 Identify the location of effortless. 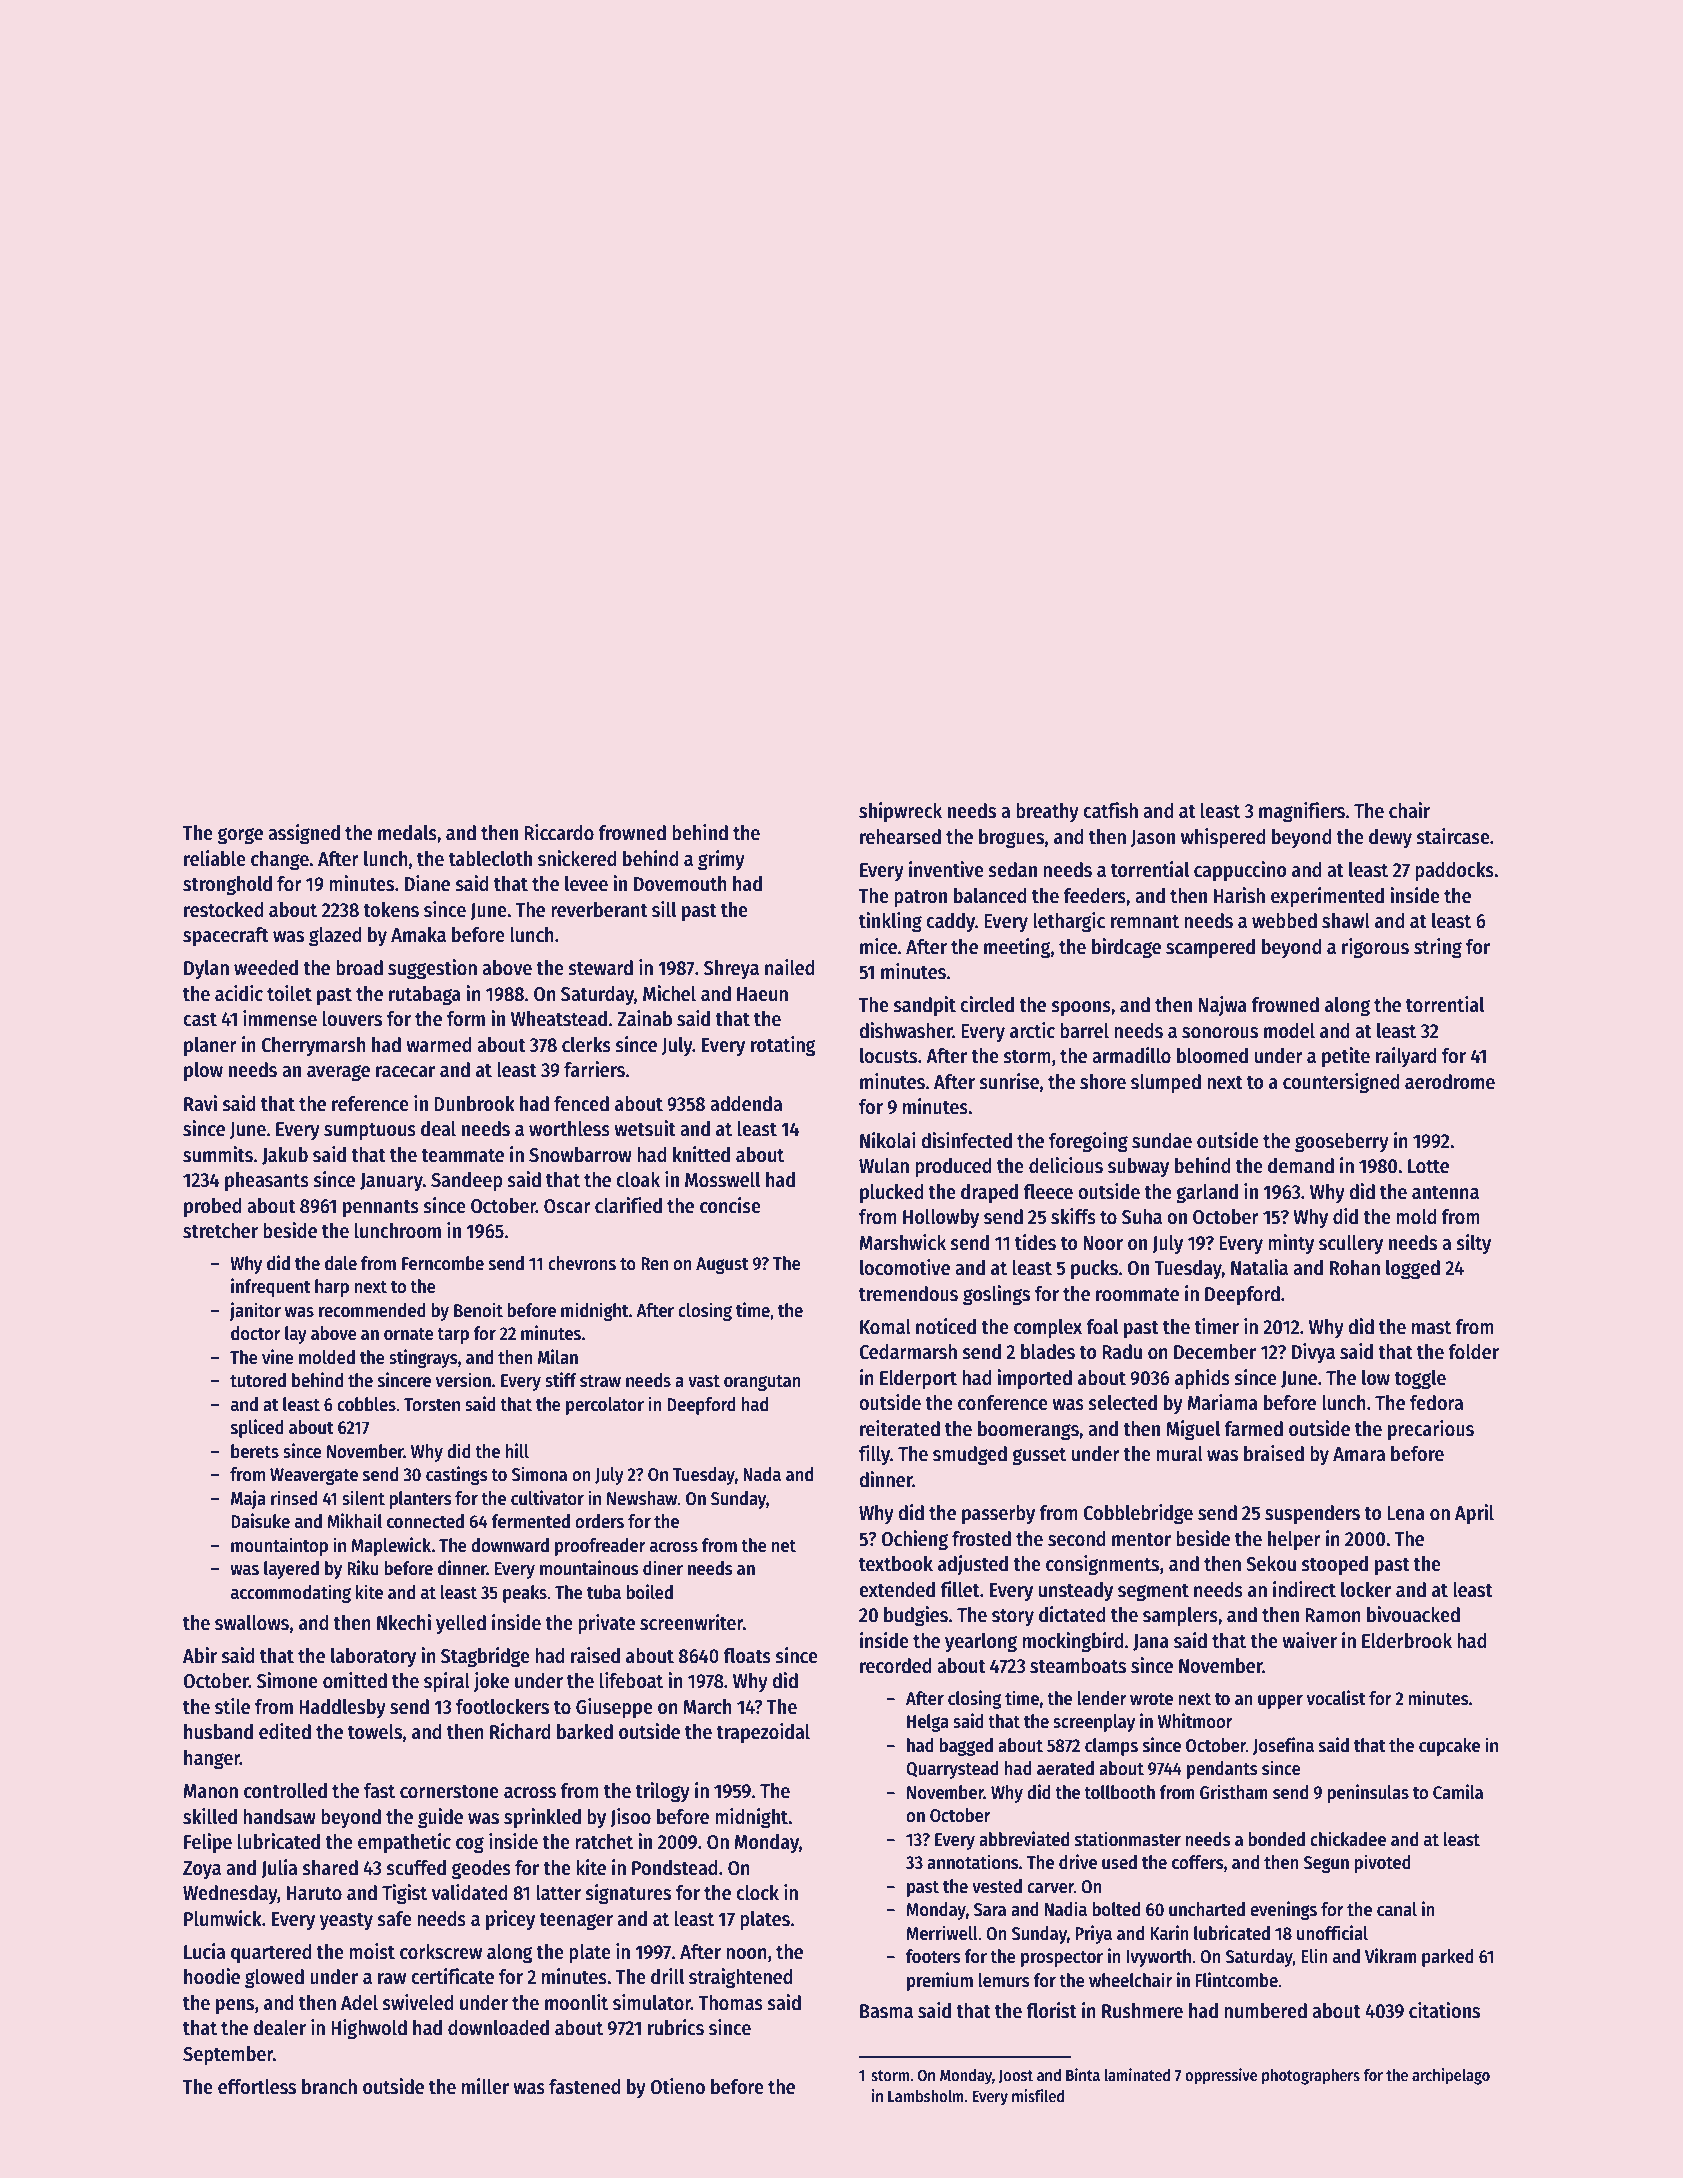
(257, 2087).
